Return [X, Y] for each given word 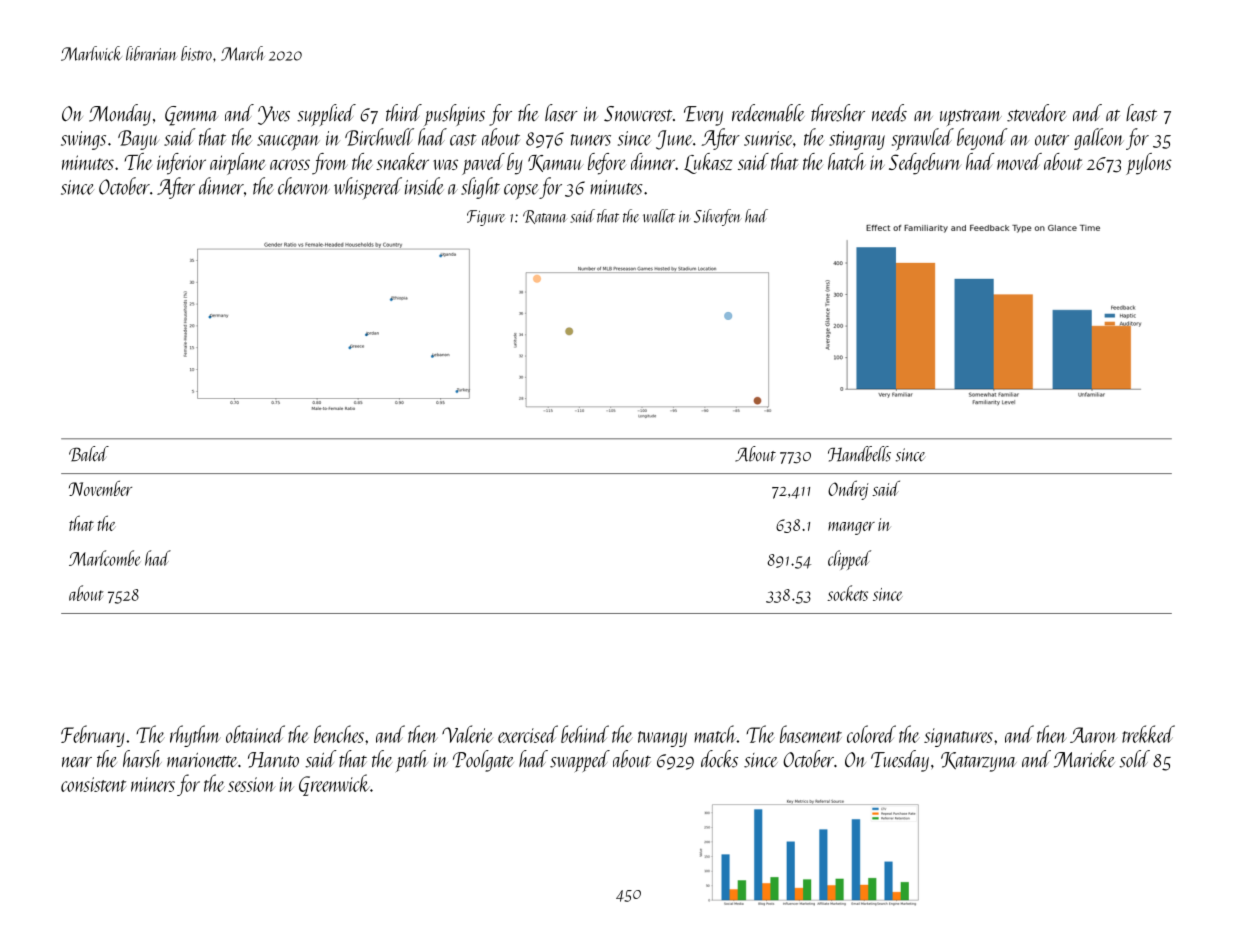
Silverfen [718, 217]
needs [889, 113]
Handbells [859, 454]
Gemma [191, 116]
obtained [255, 734]
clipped [849, 560]
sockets [847, 593]
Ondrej [848, 490]
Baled [89, 454]
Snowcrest [638, 114]
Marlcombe [105, 558]
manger [851, 528]
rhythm [195, 736]
